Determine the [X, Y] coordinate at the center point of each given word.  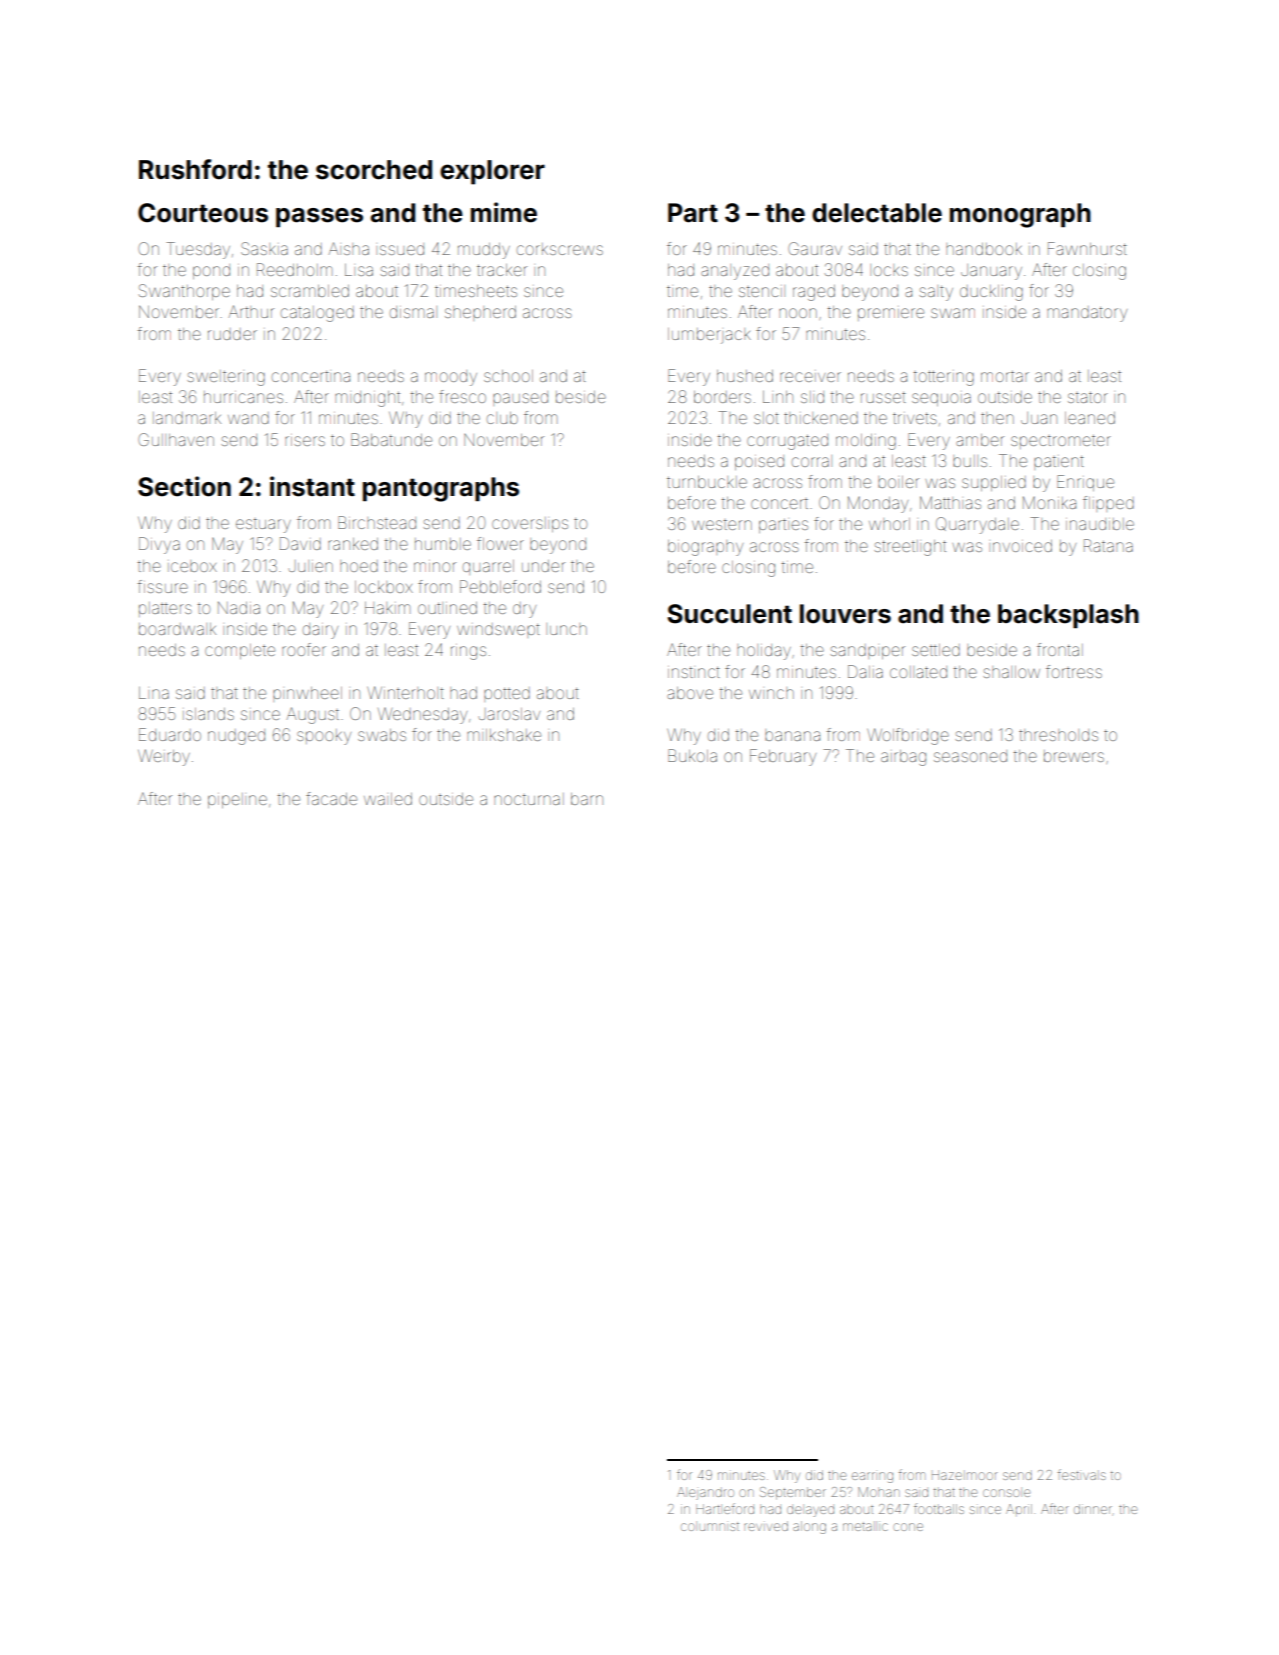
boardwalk [177, 629]
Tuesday [198, 250]
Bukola [692, 755]
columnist [710, 1526]
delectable [877, 213]
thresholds [1058, 735]
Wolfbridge [908, 736]
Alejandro [705, 1493]
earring [872, 1477]
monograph [1020, 215]
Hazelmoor [965, 1475]
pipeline [237, 800]
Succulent [730, 614]
